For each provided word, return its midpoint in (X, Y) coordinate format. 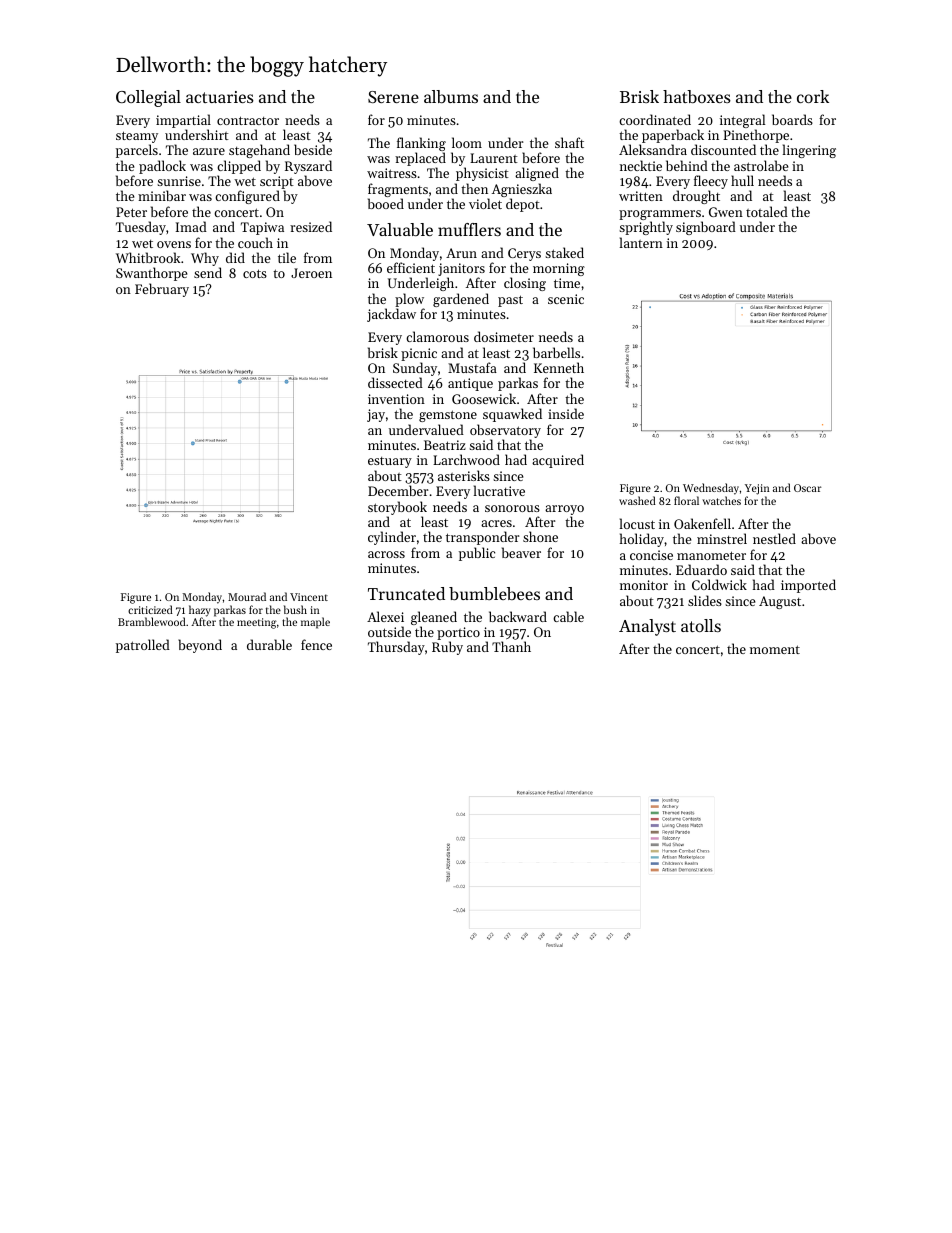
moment (775, 649)
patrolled (143, 646)
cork (813, 96)
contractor (248, 120)
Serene (393, 97)
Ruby (447, 648)
